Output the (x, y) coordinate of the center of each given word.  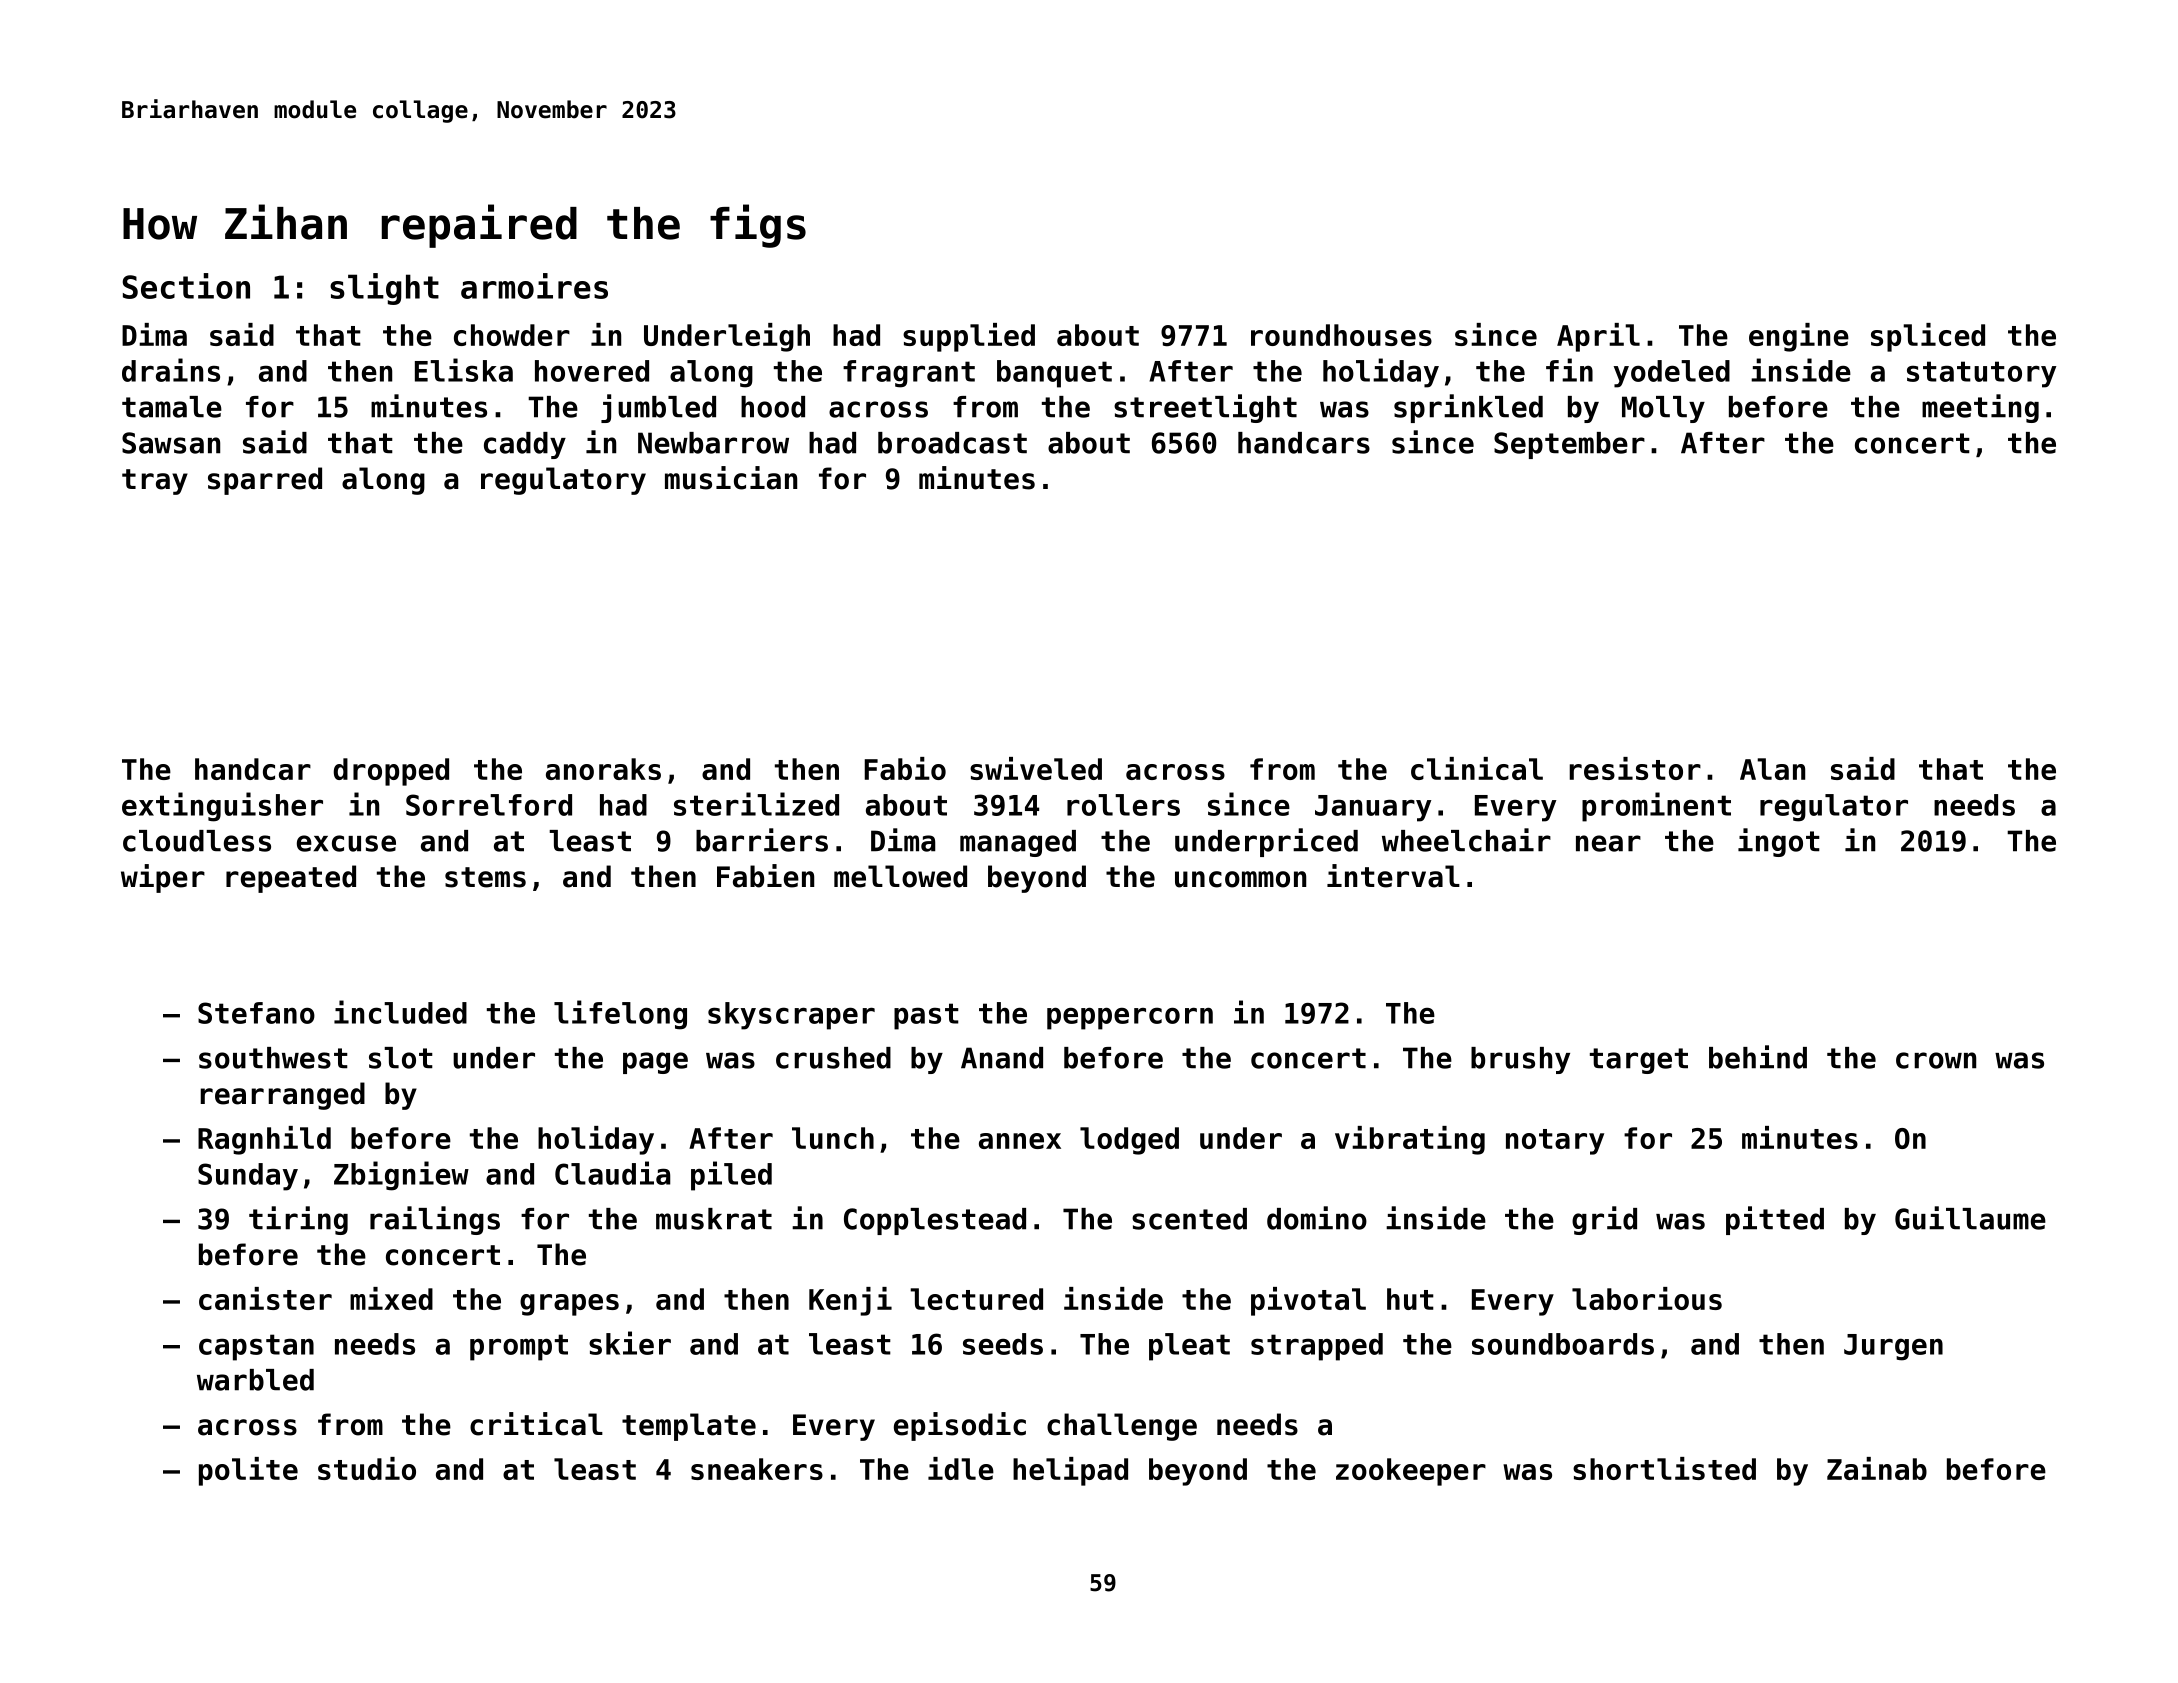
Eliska (464, 370)
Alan (1772, 769)
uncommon (1240, 879)
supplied (969, 337)
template (689, 1427)
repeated (291, 879)
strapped (1317, 1347)
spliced (1928, 337)
